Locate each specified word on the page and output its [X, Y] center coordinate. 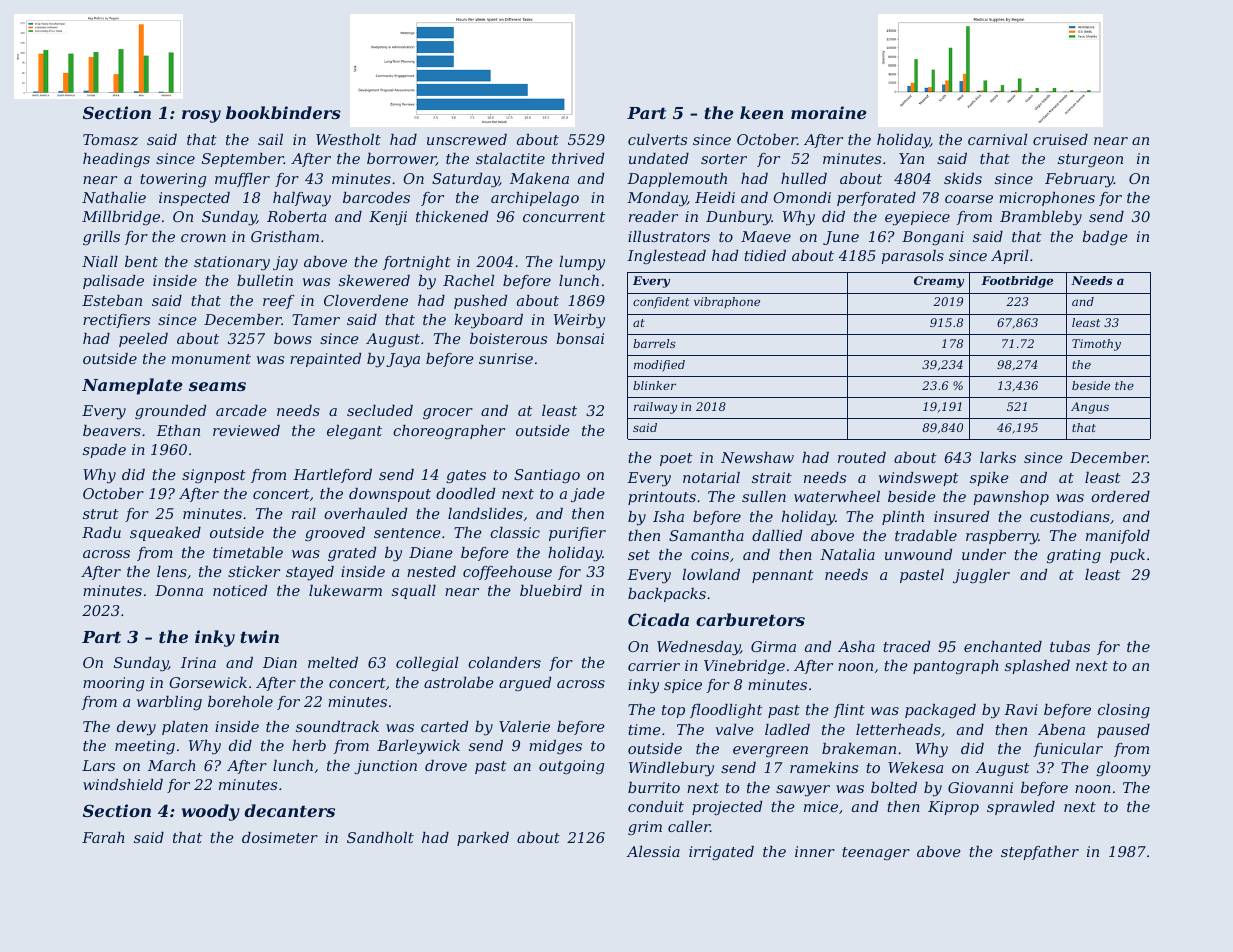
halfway [302, 199]
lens [172, 571]
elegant [354, 432]
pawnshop [1011, 498]
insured [961, 516]
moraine [829, 112]
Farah [103, 837]
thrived [578, 158]
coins [710, 554]
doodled [465, 493]
